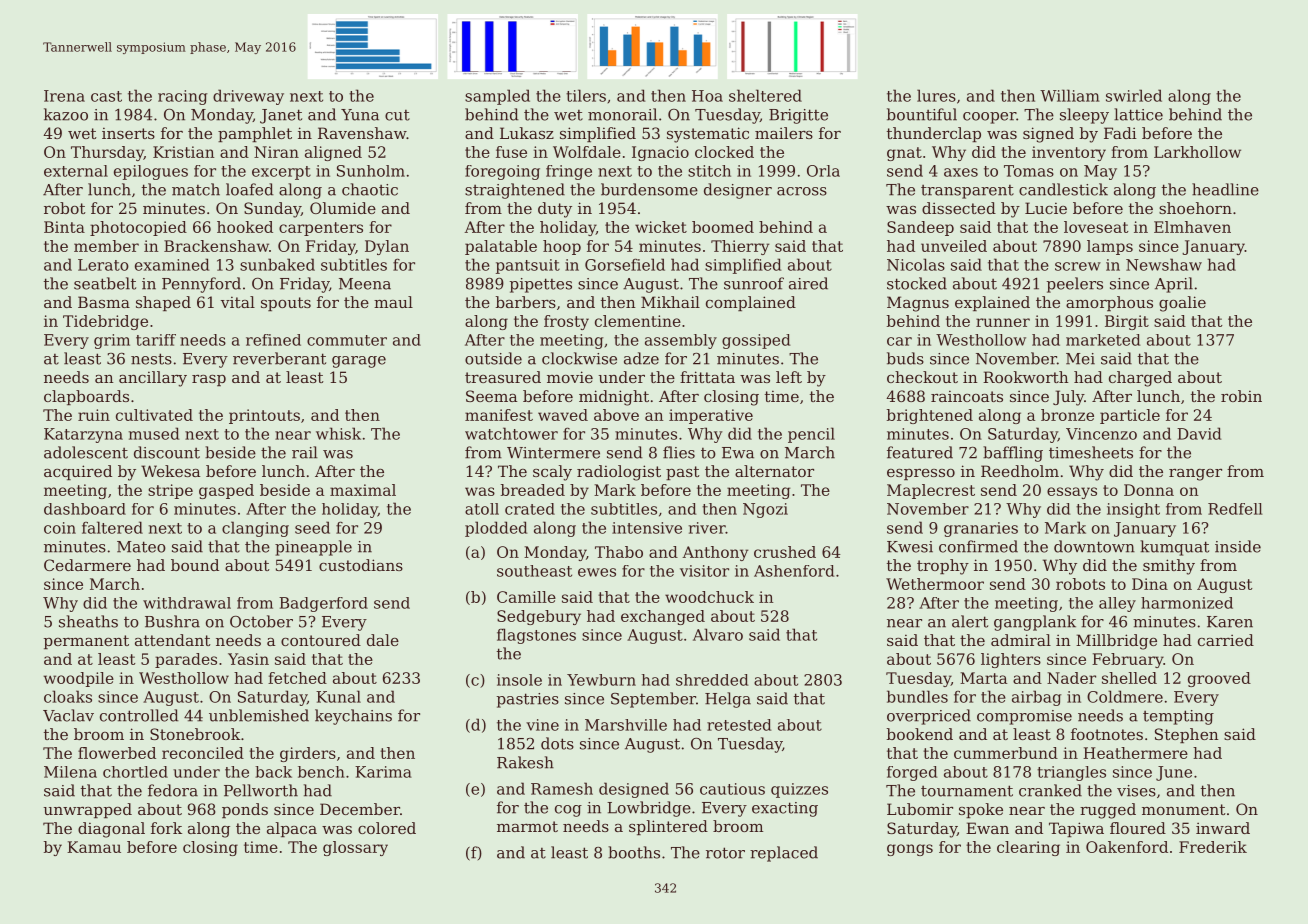 Image resolution: width=1308 pixels, height=924 pixels. What do you see at coordinates (785, 809) in the page?
I see `exacting` at bounding box center [785, 809].
